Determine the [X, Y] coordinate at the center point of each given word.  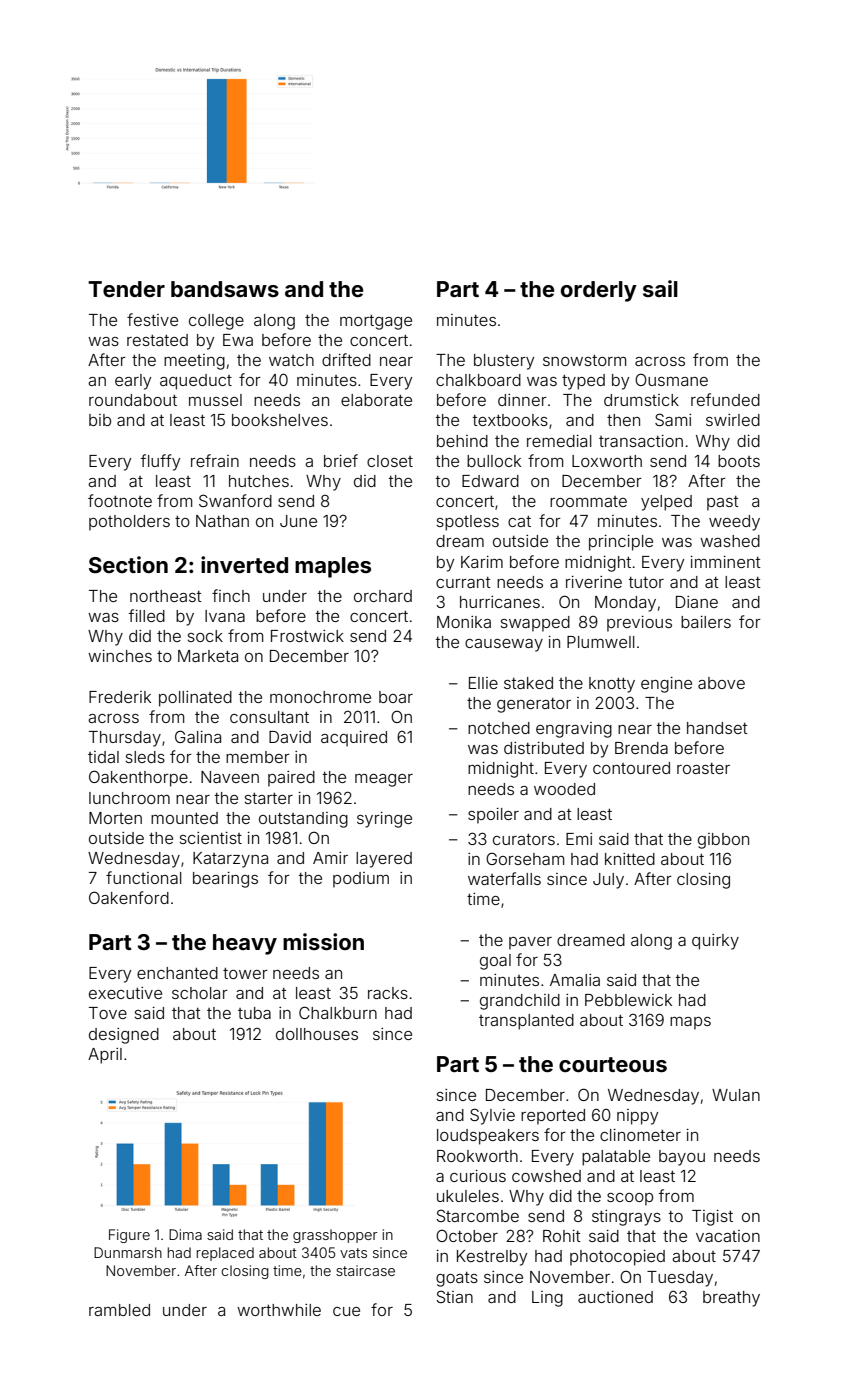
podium [361, 880]
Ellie [483, 683]
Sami [673, 419]
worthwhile [279, 1310]
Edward [490, 481]
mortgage [376, 322]
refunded [725, 399]
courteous [613, 1064]
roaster [703, 768]
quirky [715, 942]
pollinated [195, 699]
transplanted [526, 1022]
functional [144, 877]
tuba [254, 1013]
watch [291, 360]
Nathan [222, 521]
